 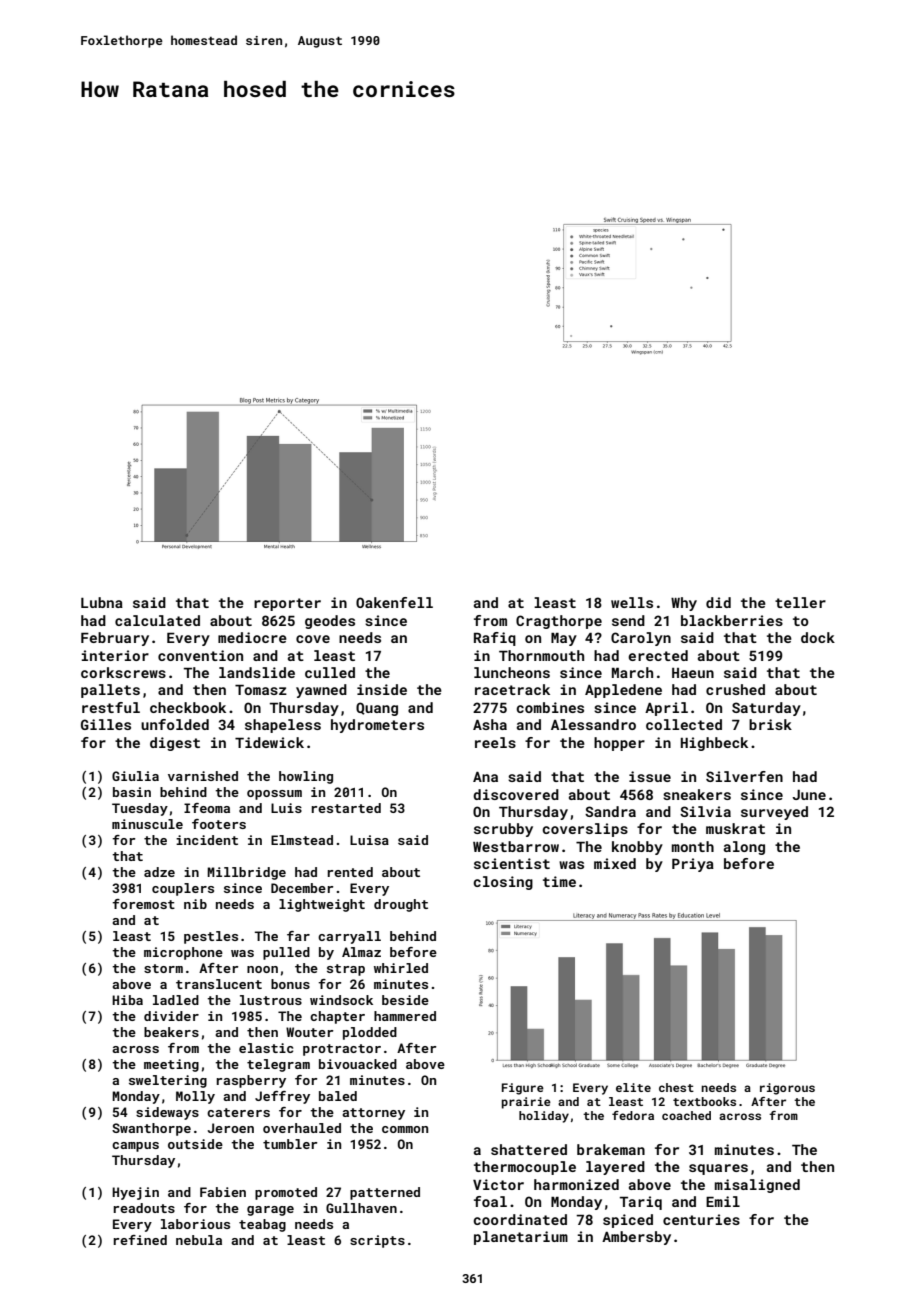 What do you see at coordinates (495, 742) in the screenshot?
I see `reels` at bounding box center [495, 742].
